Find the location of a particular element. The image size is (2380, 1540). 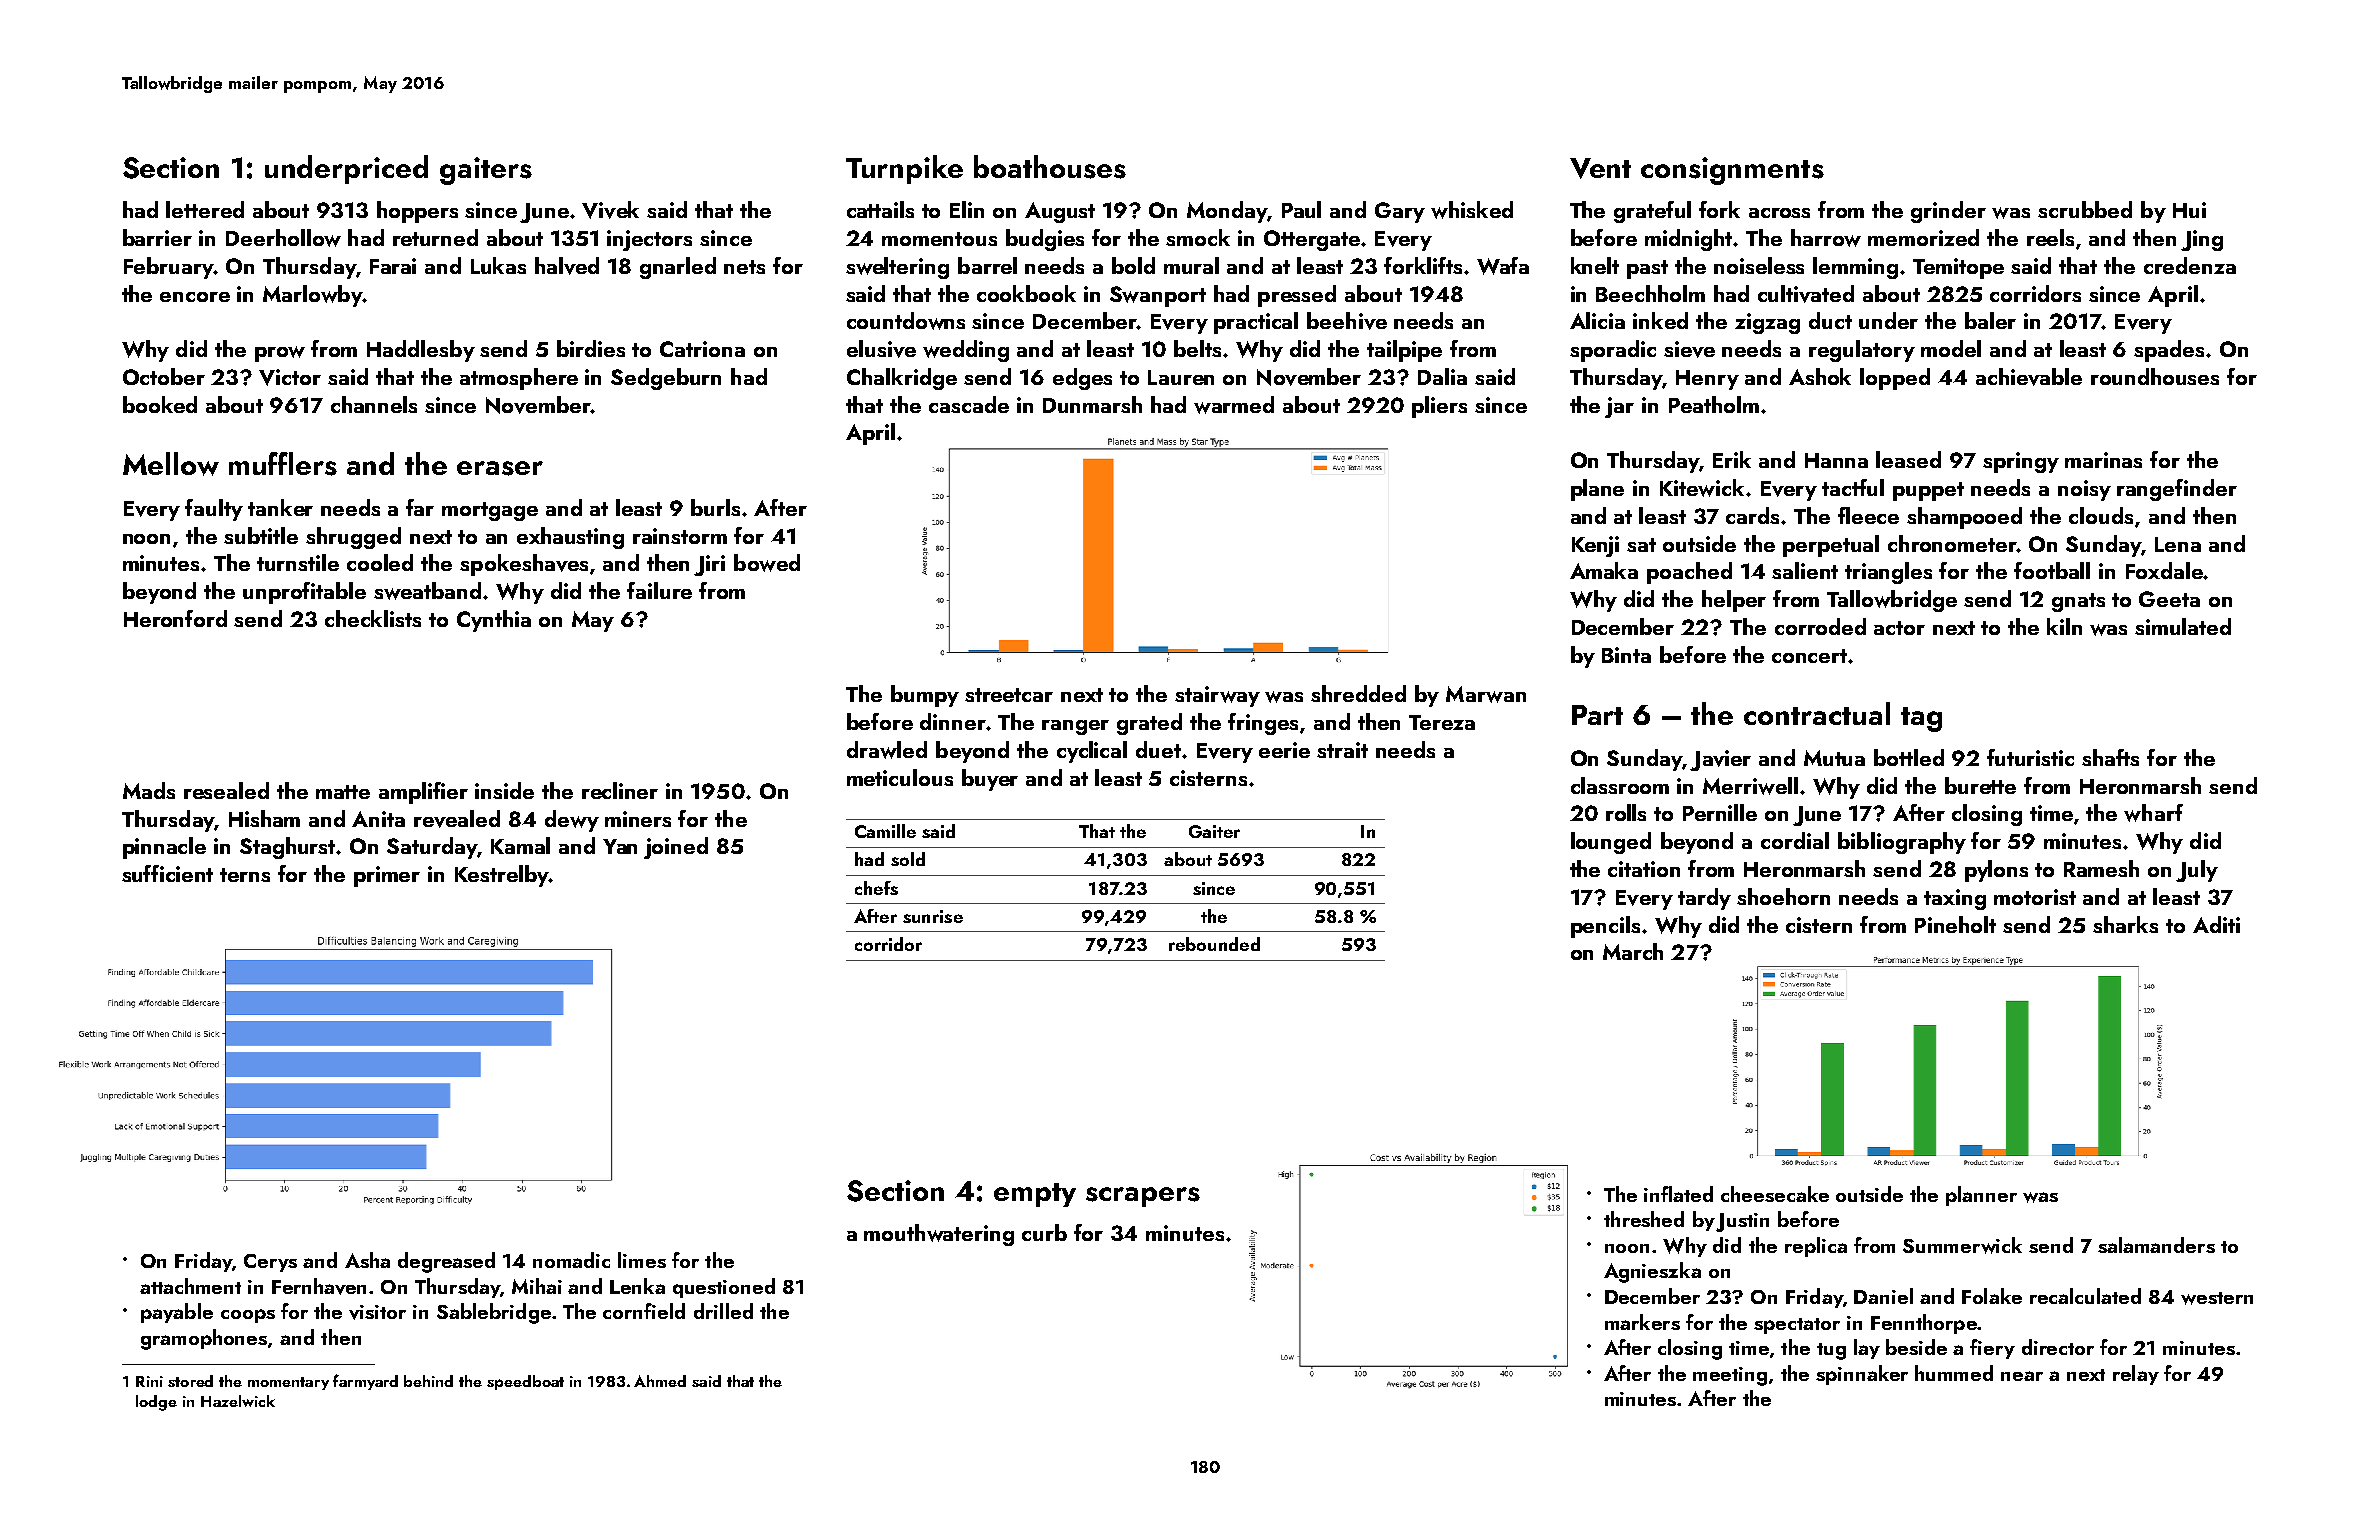

sufficient is located at coordinates (167, 873).
